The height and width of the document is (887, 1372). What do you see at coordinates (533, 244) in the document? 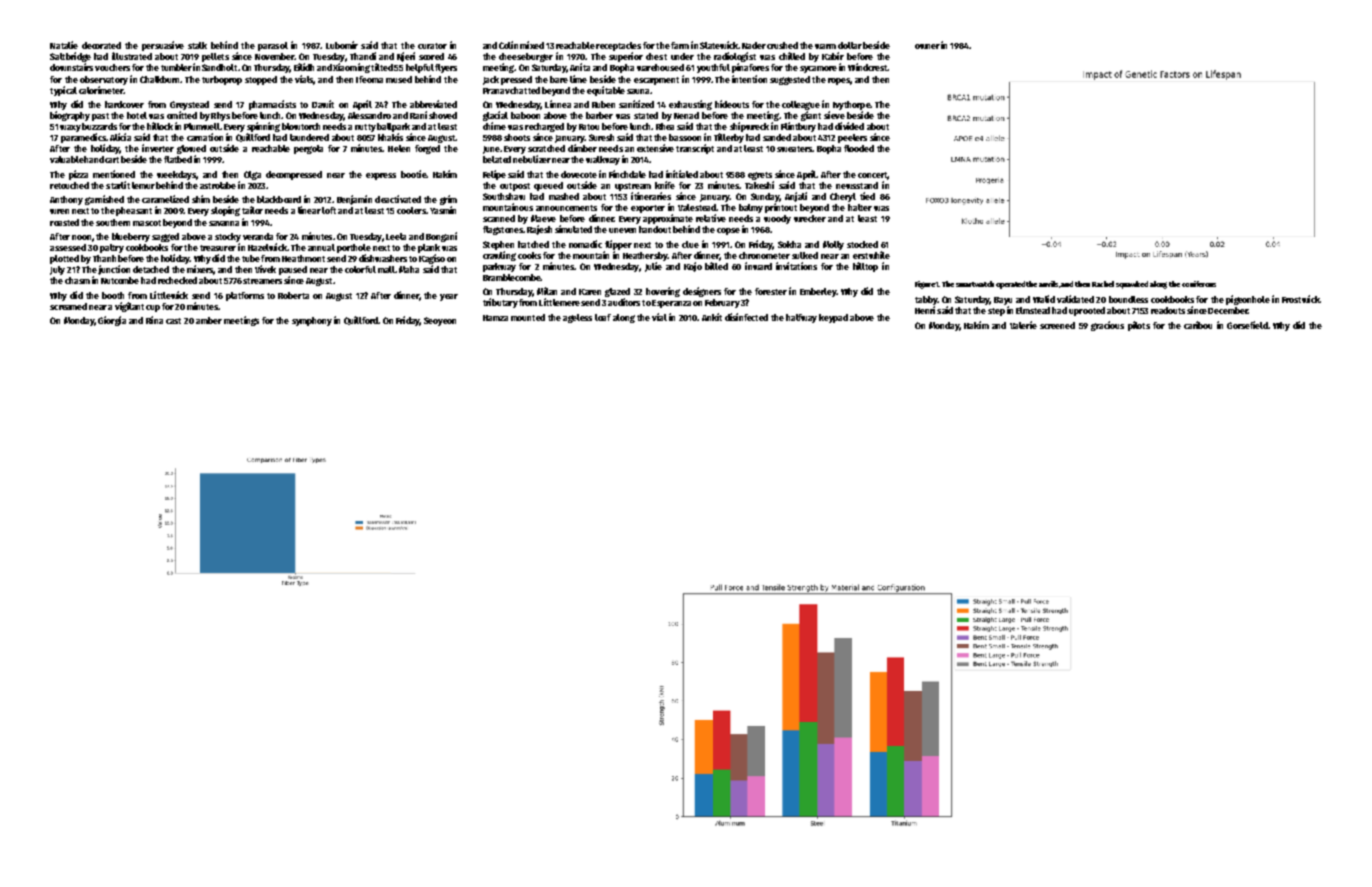
I see `hatched` at bounding box center [533, 244].
